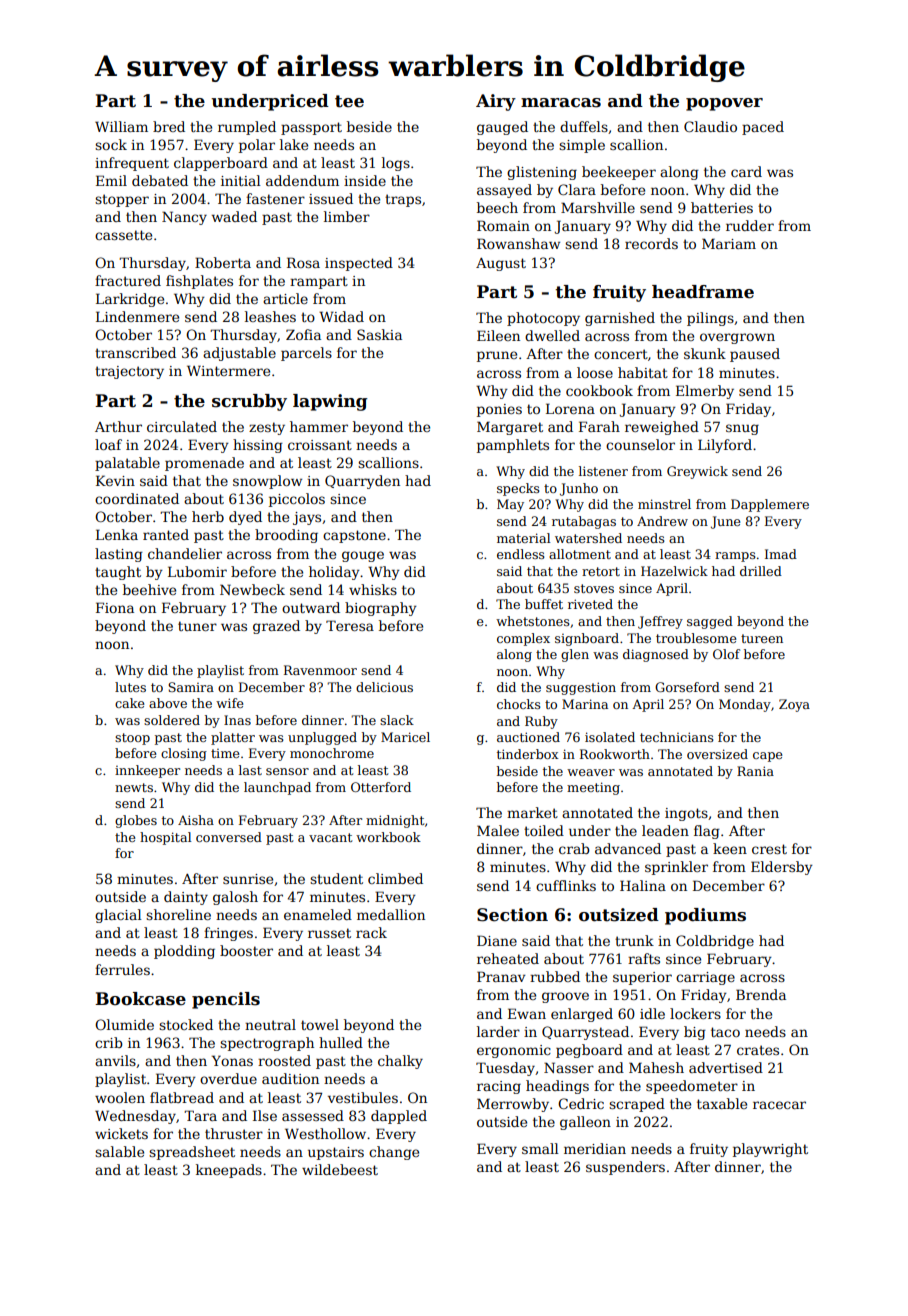 Image resolution: width=908 pixels, height=1316 pixels. I want to click on globes, so click(136, 821).
